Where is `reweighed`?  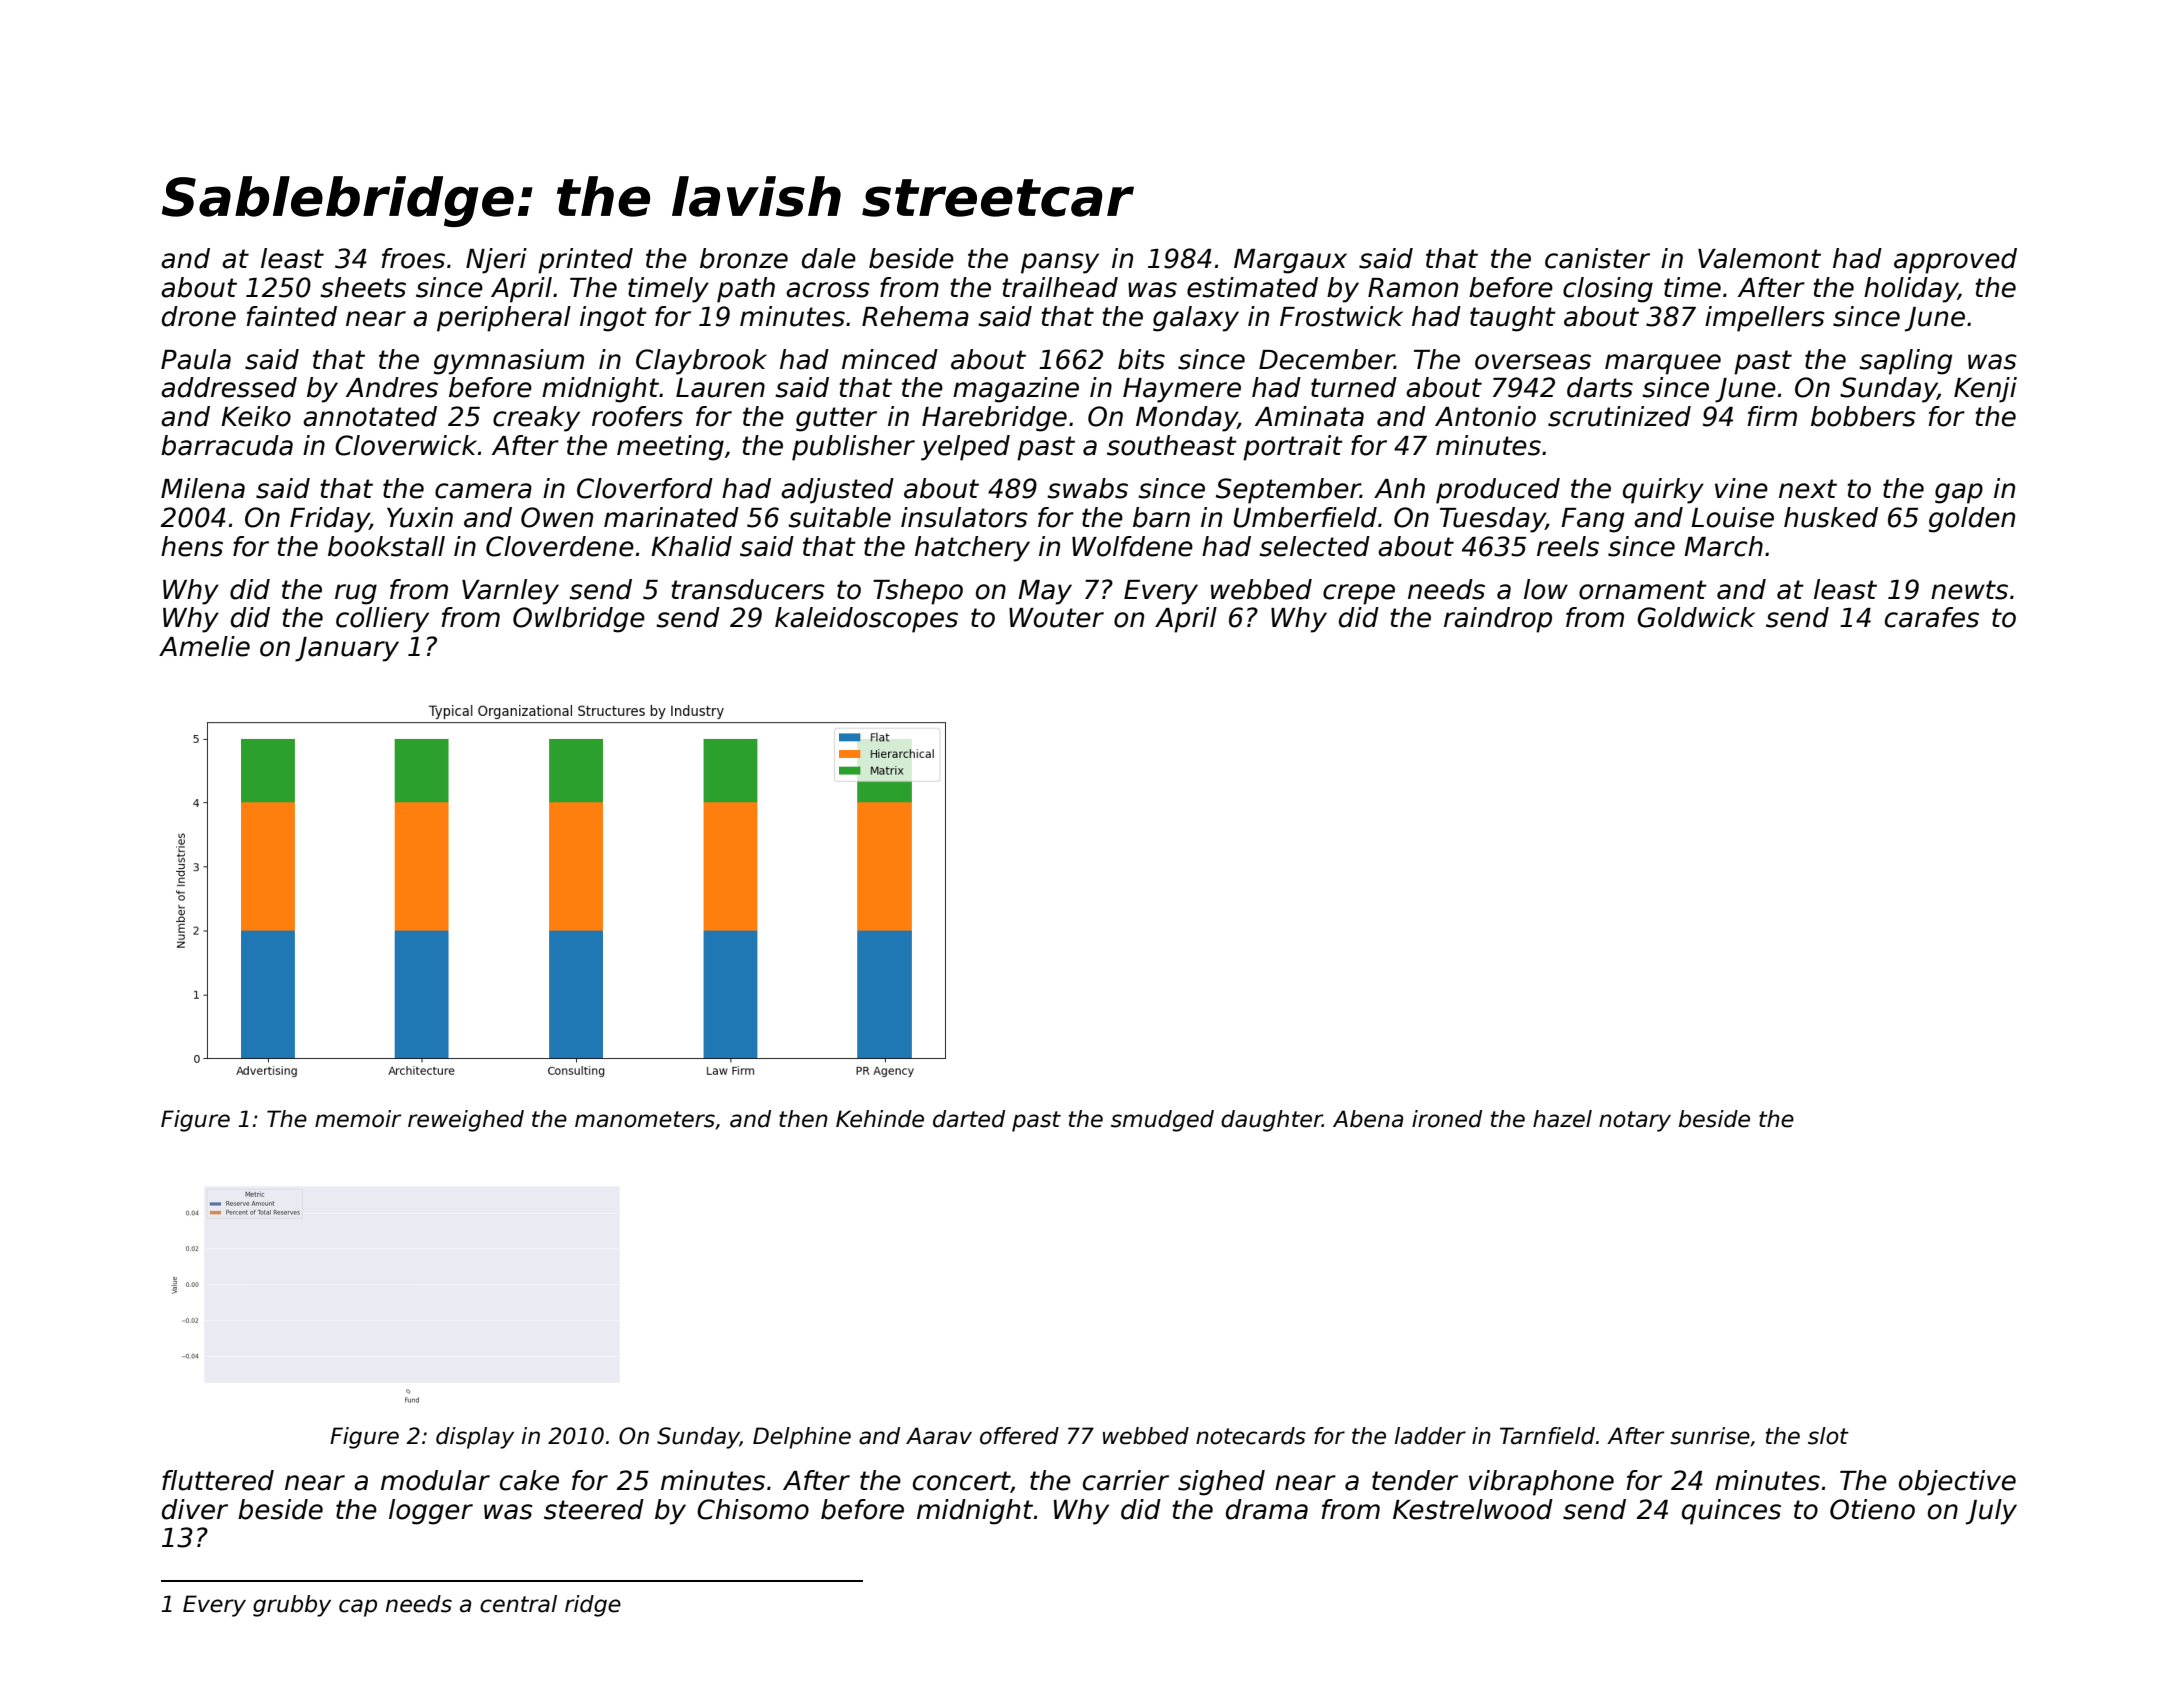 reweighed is located at coordinates (466, 1121).
